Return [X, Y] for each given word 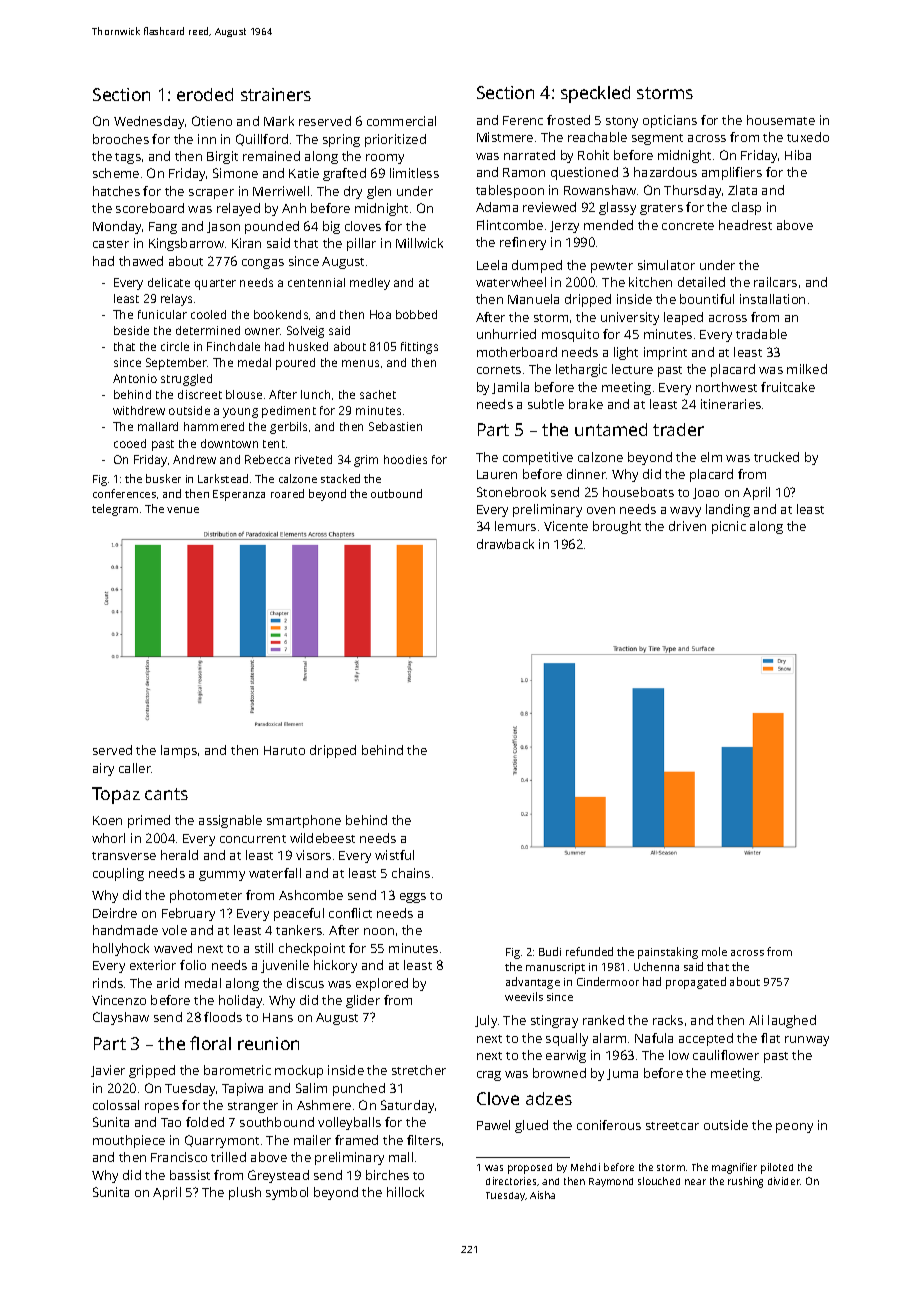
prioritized [395, 140]
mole [714, 951]
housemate [781, 120]
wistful [394, 855]
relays [176, 300]
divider [784, 1181]
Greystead [278, 1176]
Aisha [542, 1195]
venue [183, 510]
